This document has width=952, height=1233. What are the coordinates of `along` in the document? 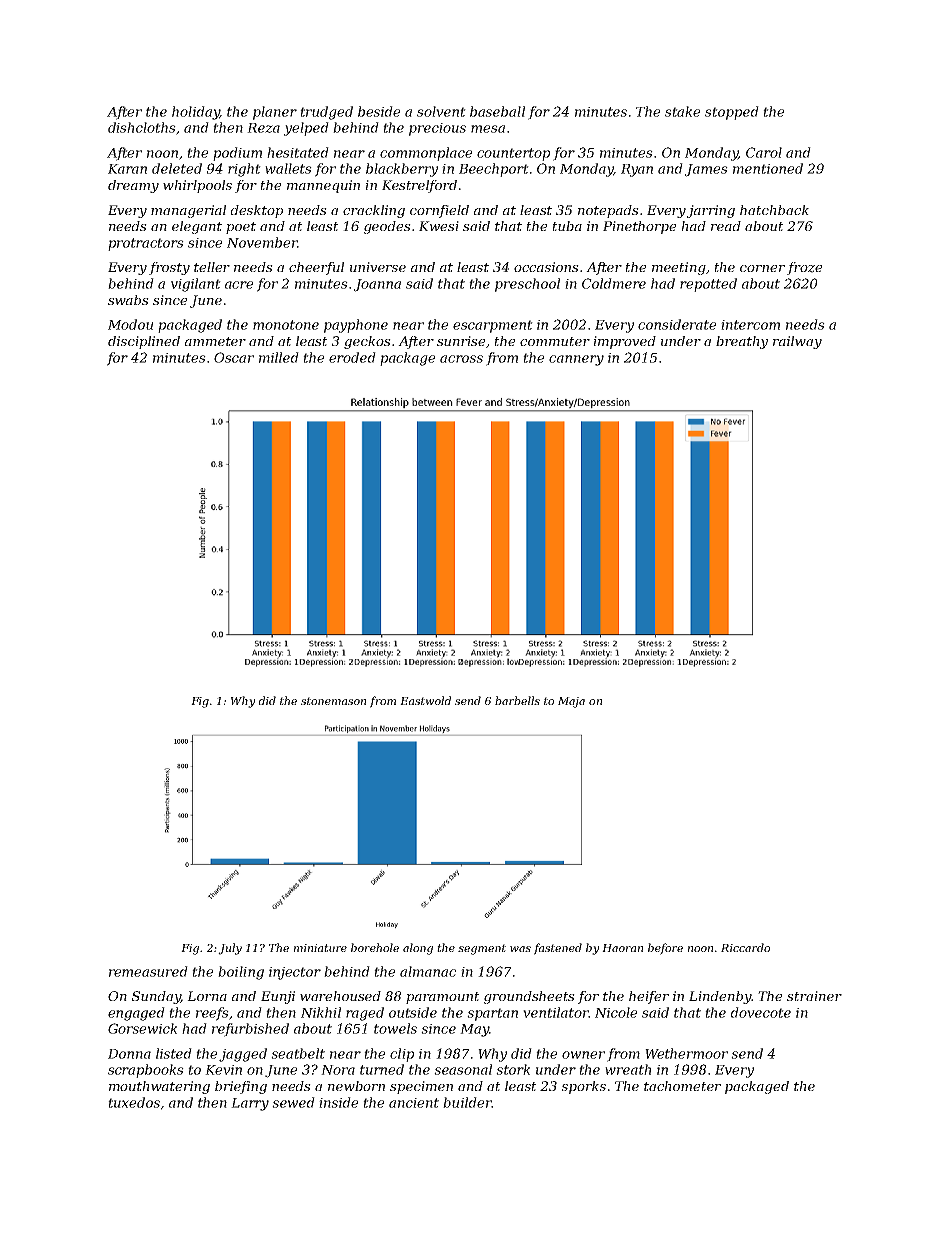 It's located at (418, 949).
